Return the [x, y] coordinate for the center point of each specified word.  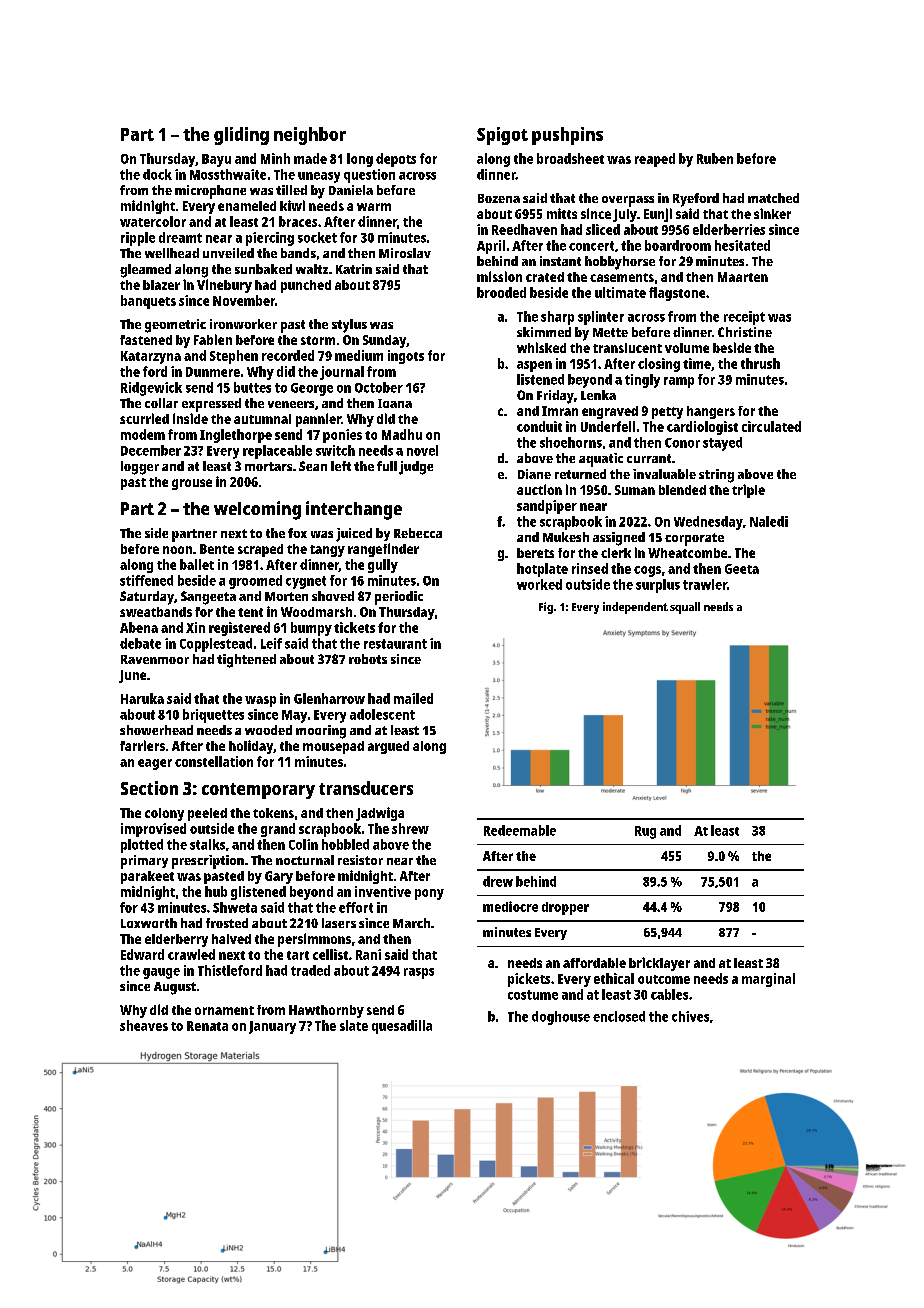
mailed [413, 698]
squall [685, 608]
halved [231, 939]
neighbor [310, 136]
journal [342, 373]
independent [635, 608]
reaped [655, 160]
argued [388, 747]
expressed [211, 405]
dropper [565, 908]
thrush [760, 363]
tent [250, 612]
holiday [251, 747]
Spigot [502, 136]
